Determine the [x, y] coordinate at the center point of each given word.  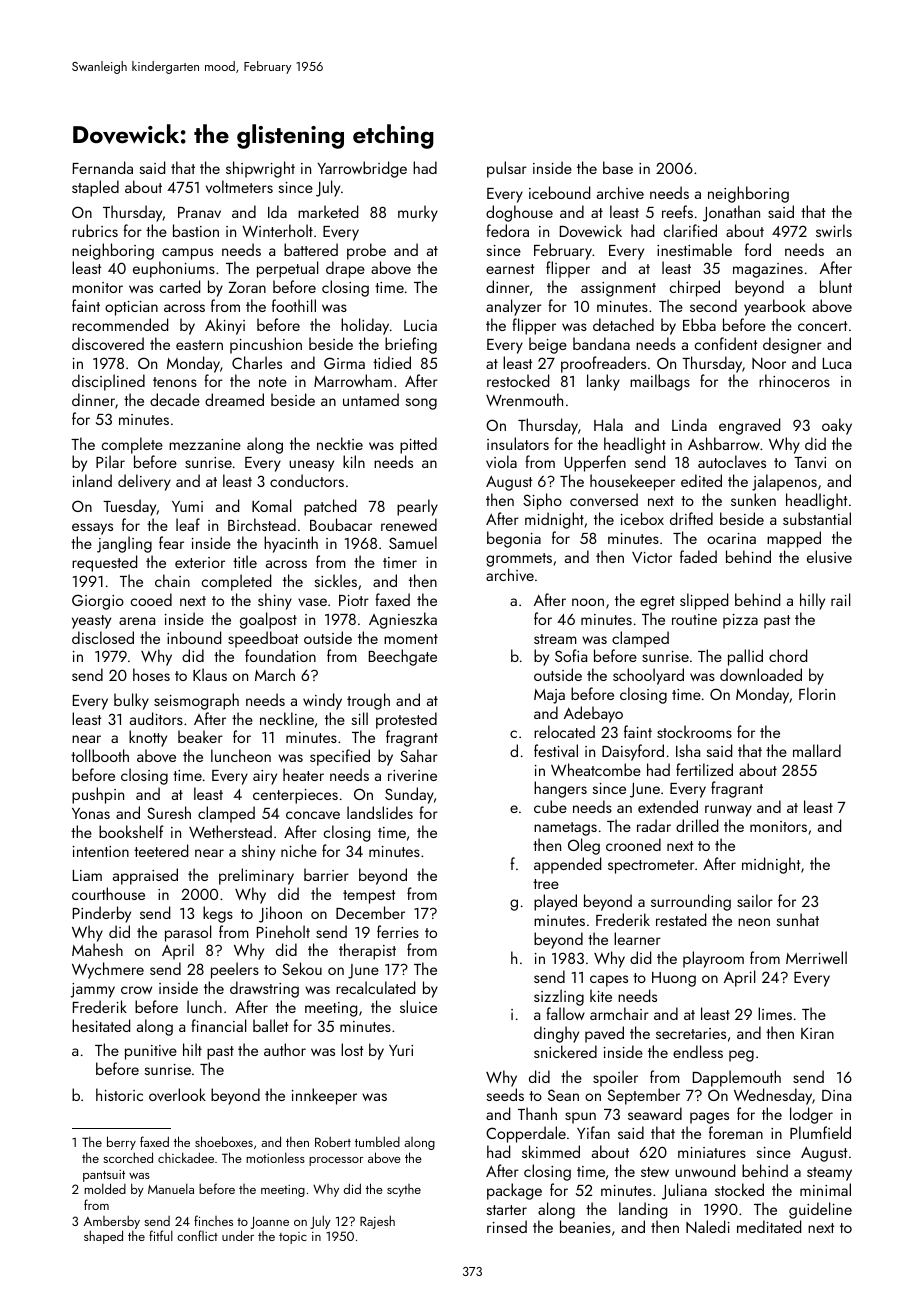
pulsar [507, 169]
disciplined [108, 382]
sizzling [559, 997]
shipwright [260, 169]
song [421, 404]
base [618, 167]
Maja [549, 696]
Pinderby [102, 914]
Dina [836, 1095]
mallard [817, 750]
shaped [103, 1237]
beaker [200, 736]
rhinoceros [794, 380]
